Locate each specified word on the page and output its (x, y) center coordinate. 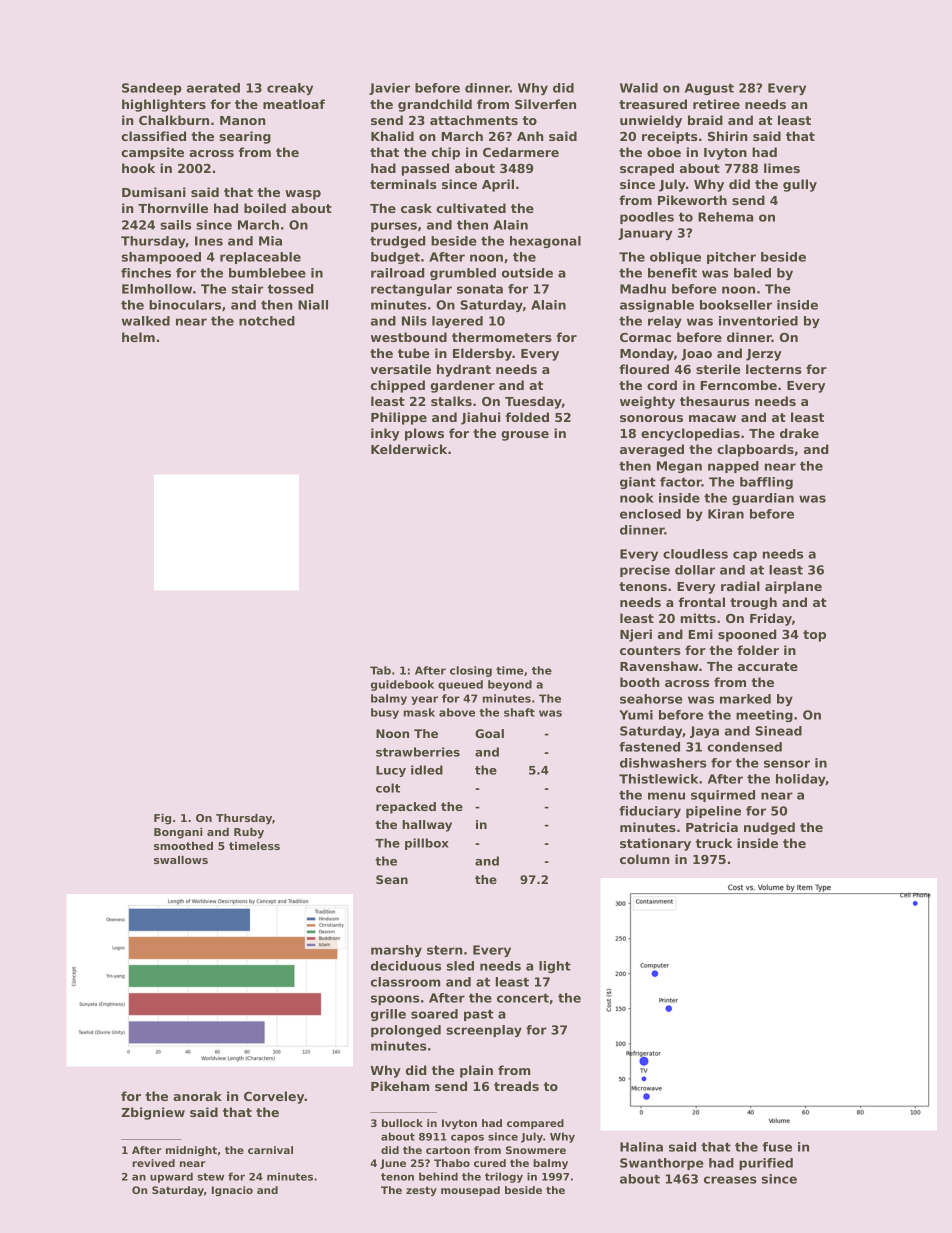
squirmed (723, 796)
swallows (181, 860)
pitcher (731, 258)
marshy (396, 951)
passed (425, 169)
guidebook (402, 685)
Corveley (274, 1097)
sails (175, 225)
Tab (380, 670)
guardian (763, 499)
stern (445, 950)
